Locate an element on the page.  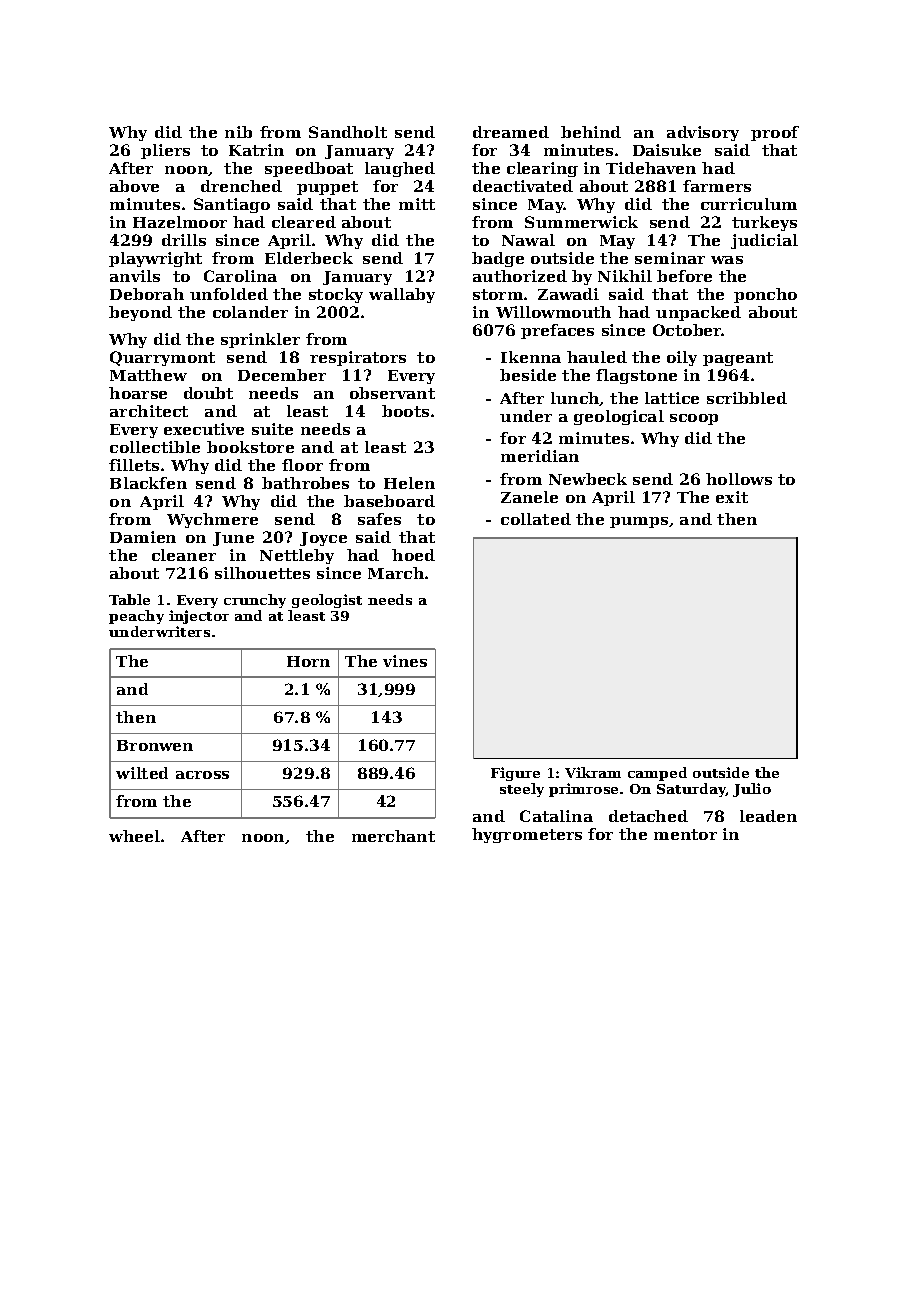
curriculum is located at coordinates (749, 204).
